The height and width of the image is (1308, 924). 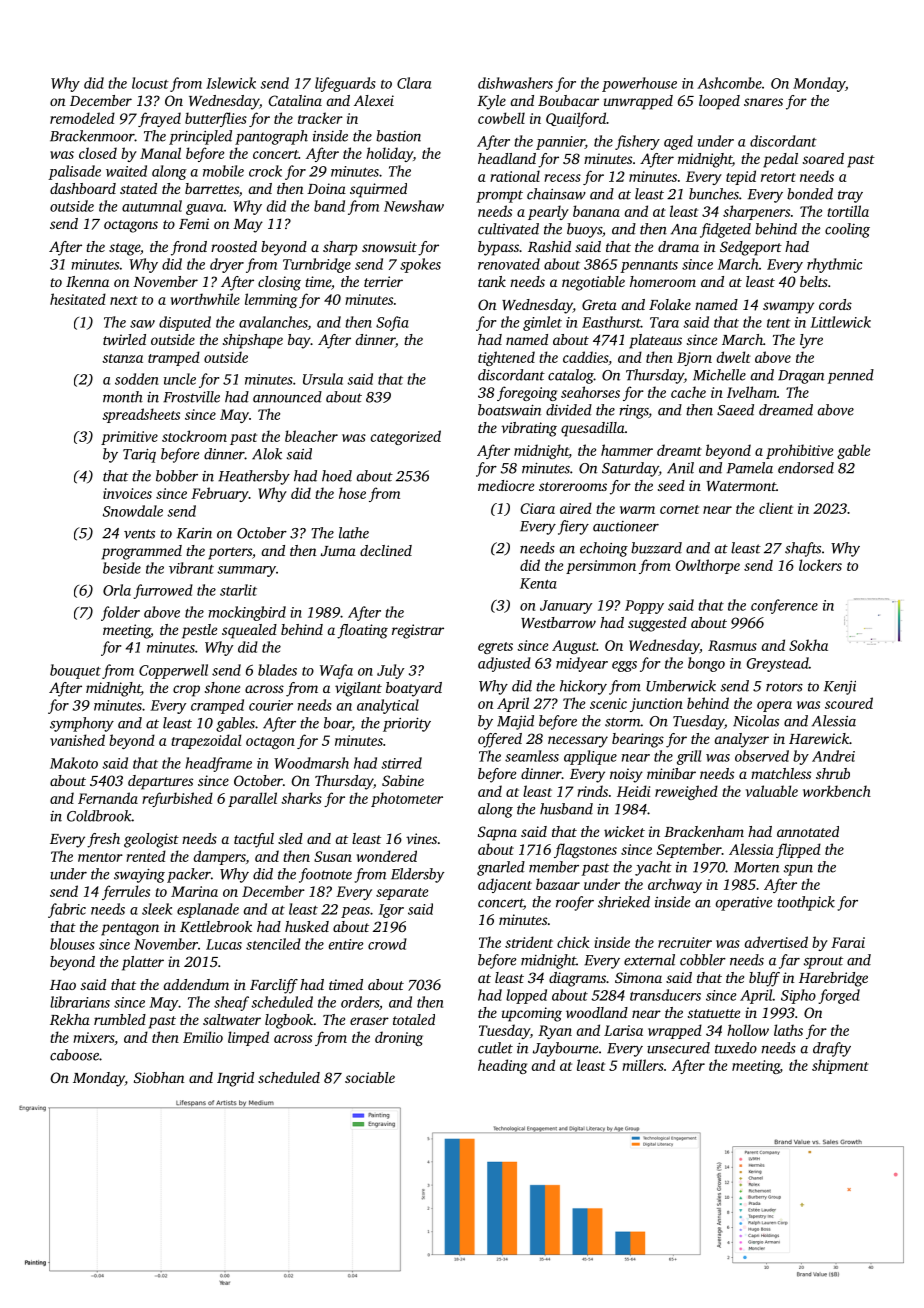 What do you see at coordinates (191, 397) in the image?
I see `Frostville` at bounding box center [191, 397].
